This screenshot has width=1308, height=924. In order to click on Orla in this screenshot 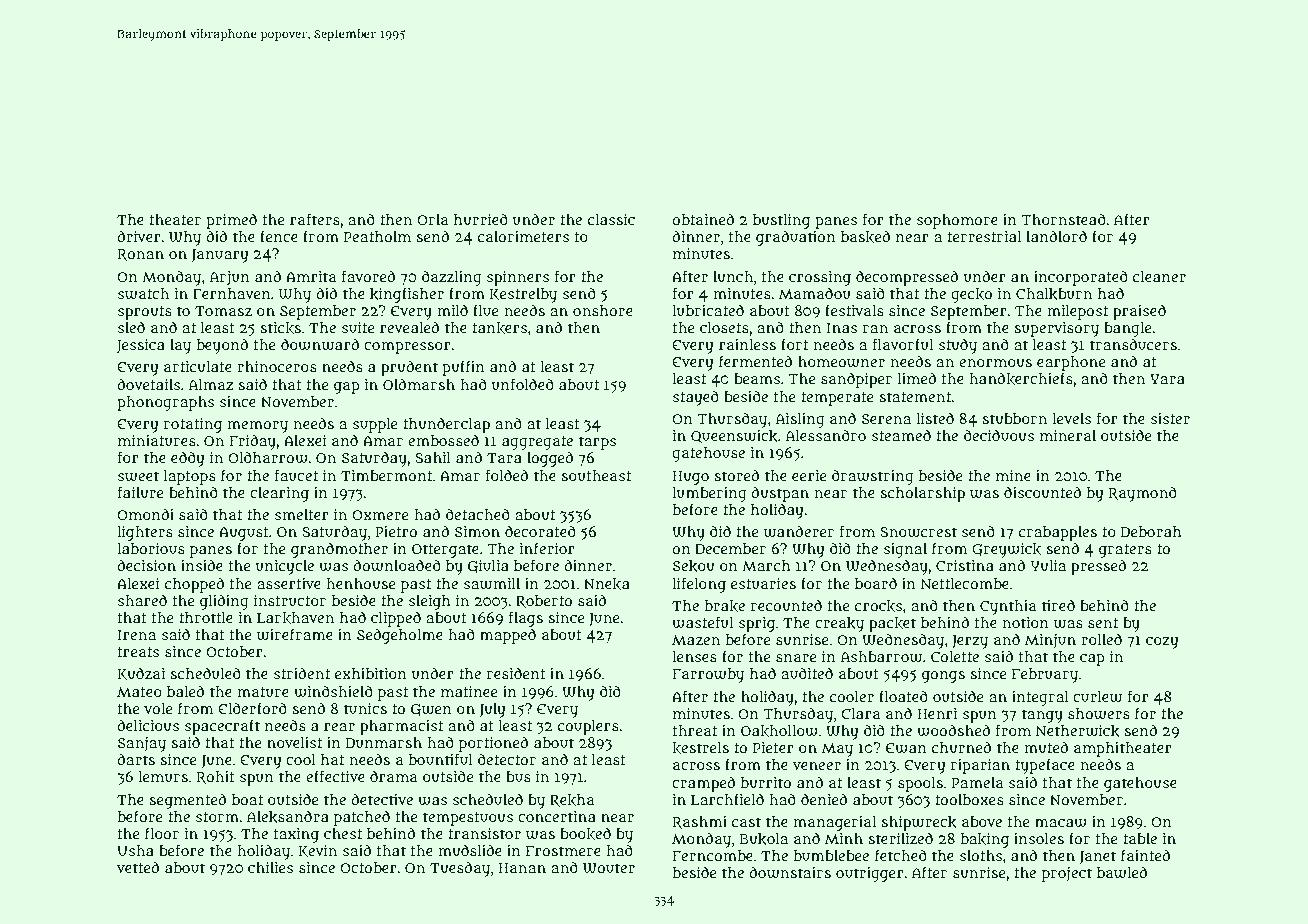, I will do `click(432, 219)`.
